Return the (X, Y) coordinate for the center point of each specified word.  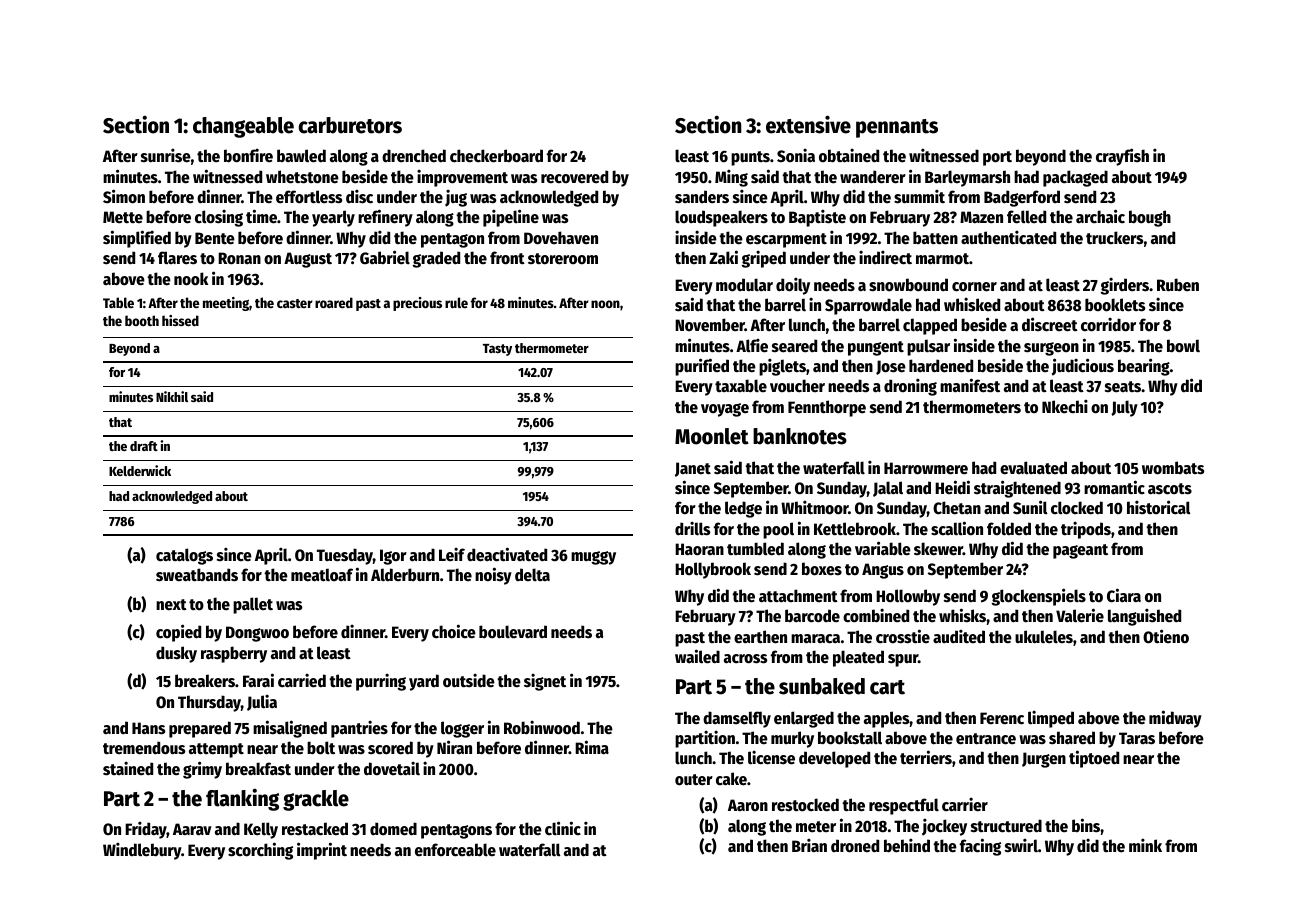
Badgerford (1022, 198)
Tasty (497, 350)
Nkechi (1065, 406)
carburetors (350, 125)
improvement (462, 178)
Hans (148, 728)
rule (456, 302)
